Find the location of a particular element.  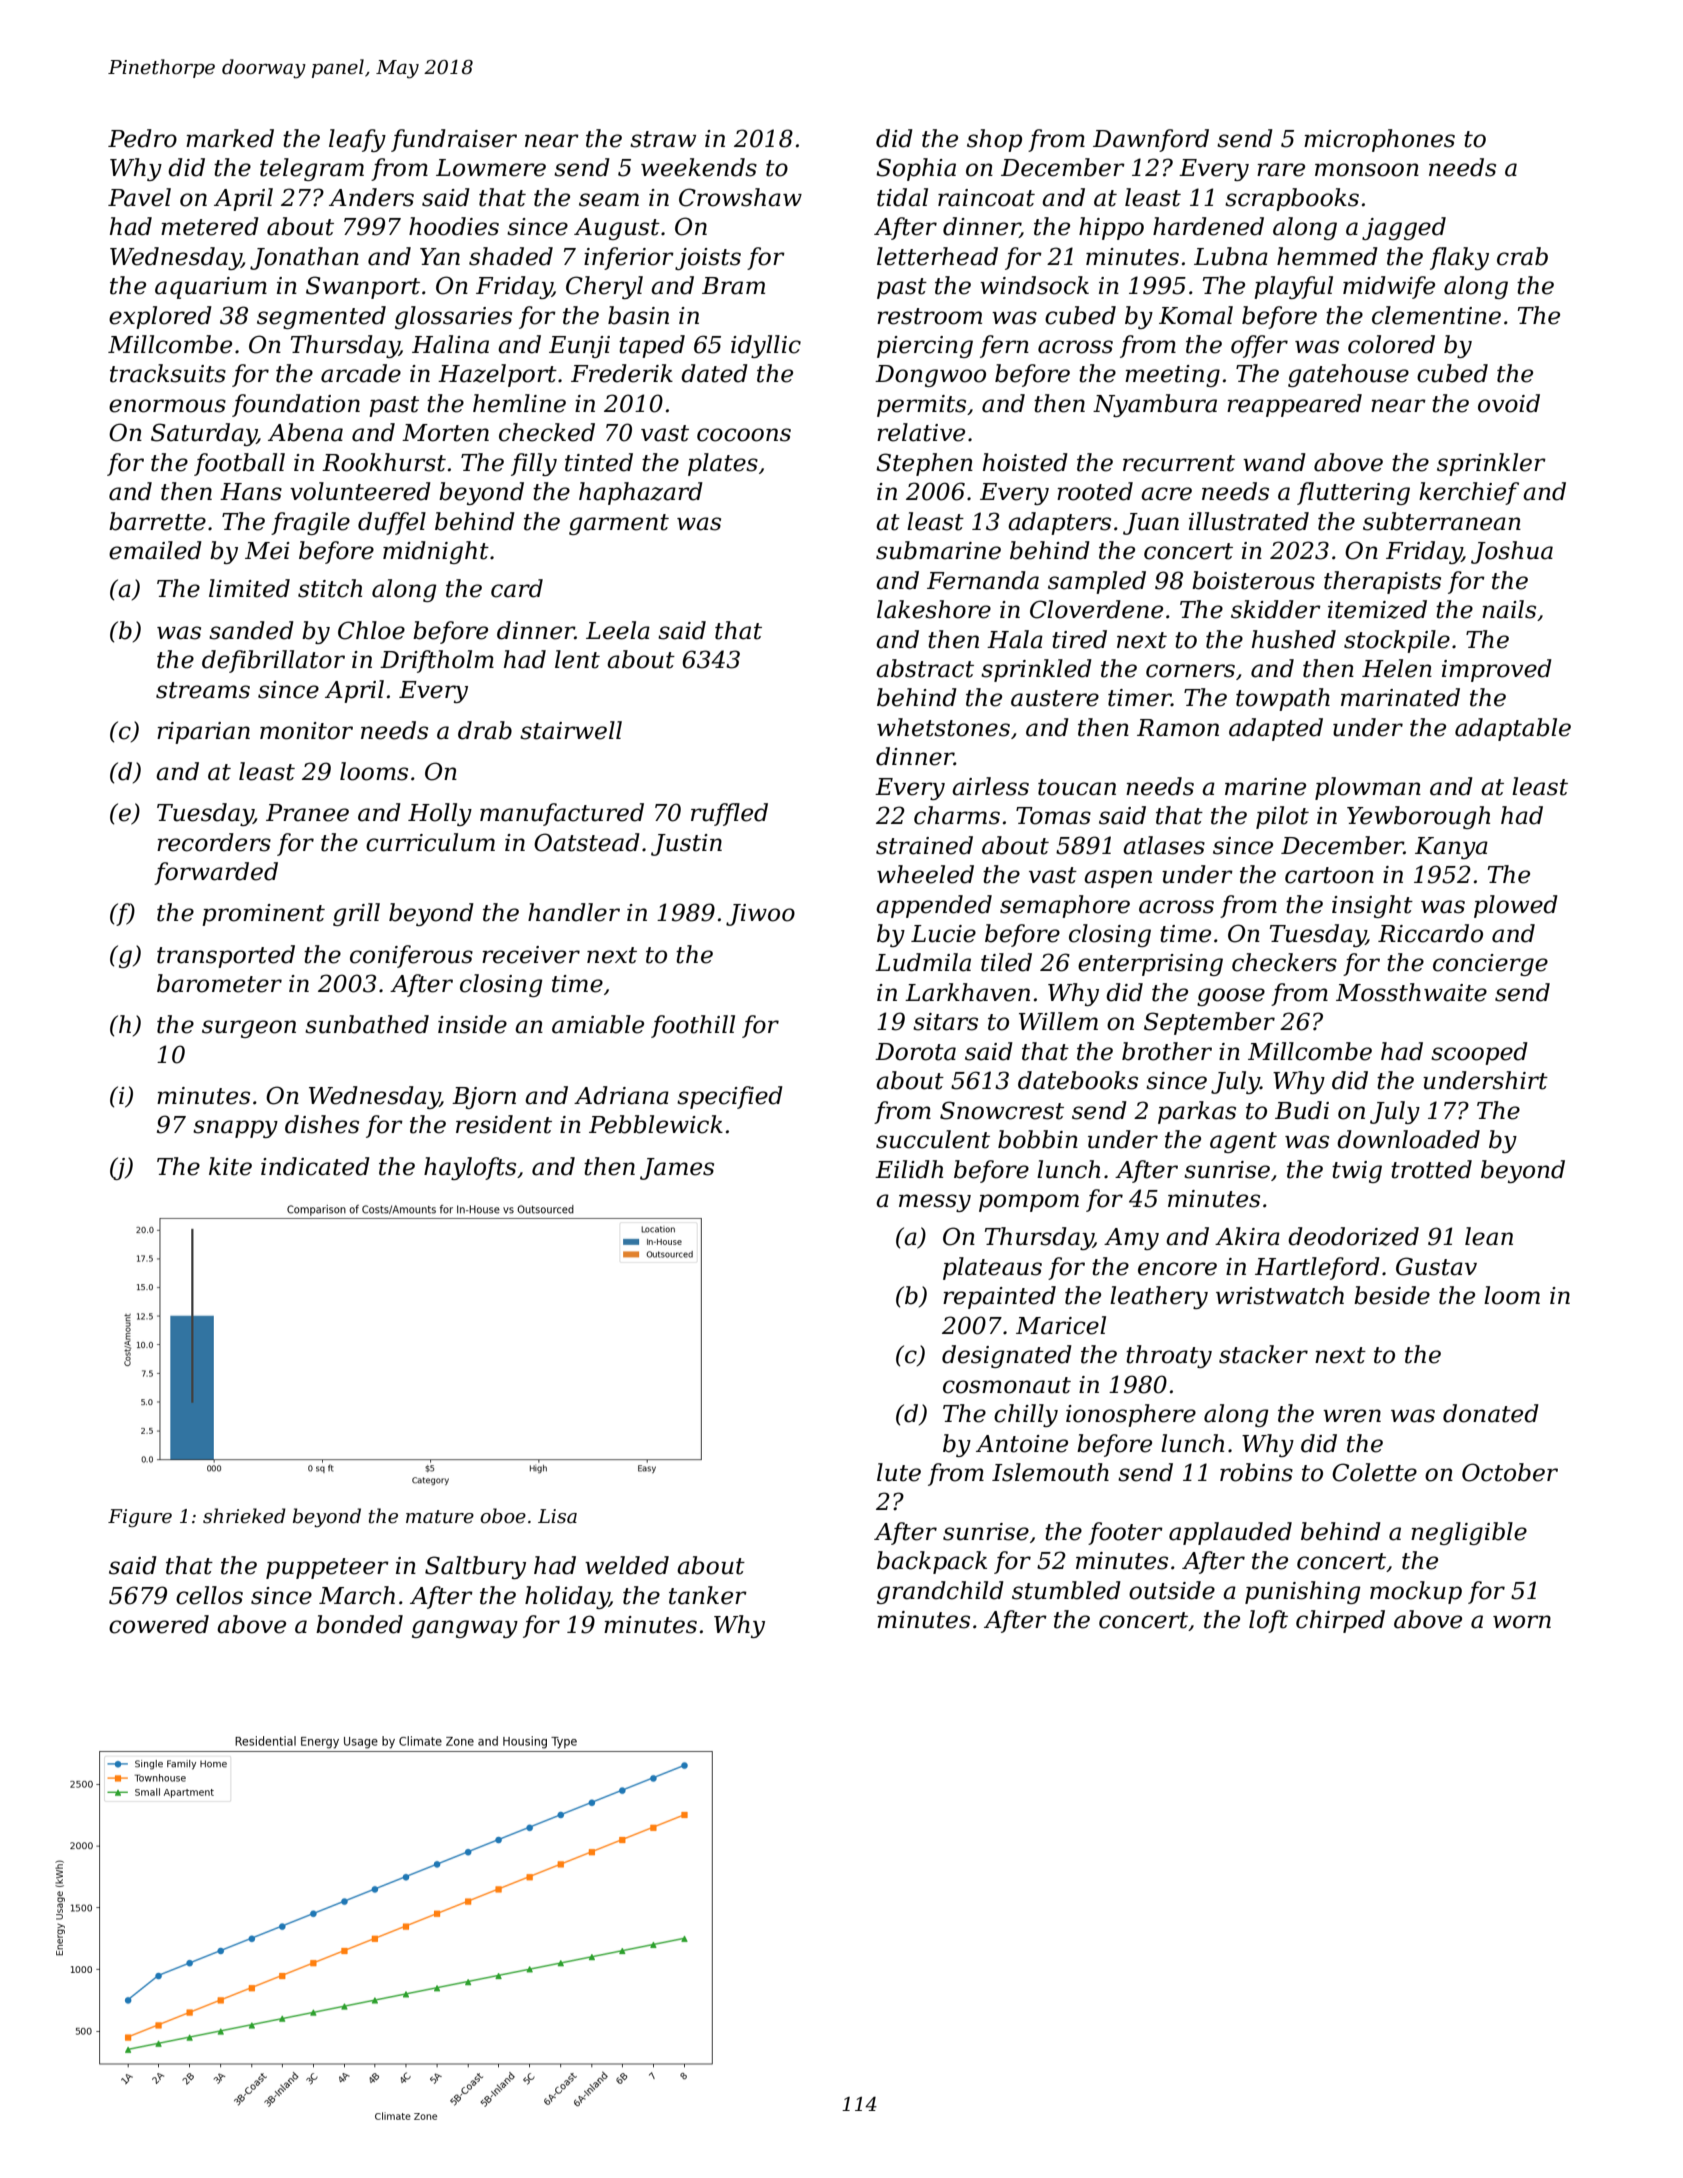

robins is located at coordinates (1256, 1472).
